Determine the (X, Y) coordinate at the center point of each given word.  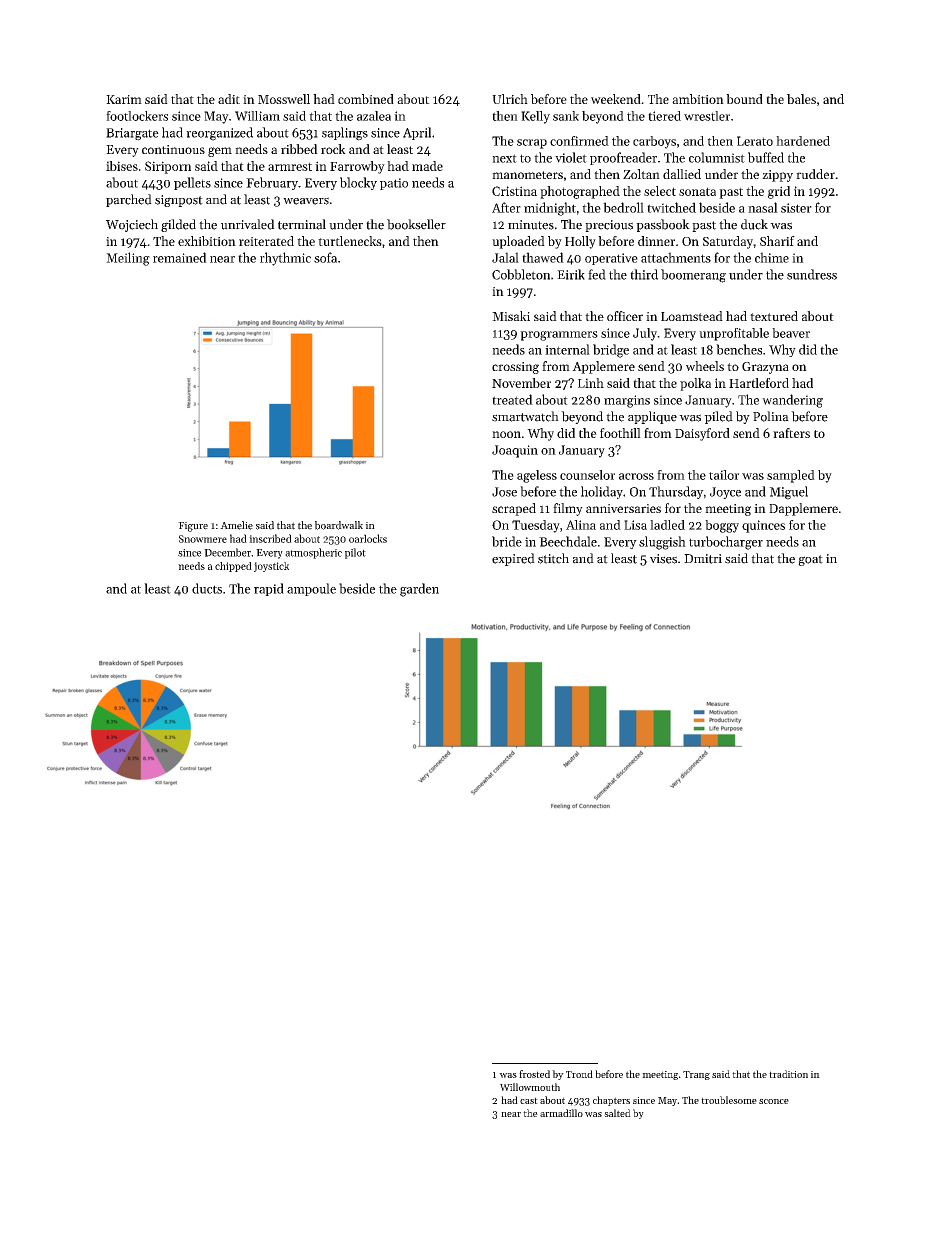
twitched (671, 207)
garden (419, 590)
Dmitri (703, 559)
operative (611, 259)
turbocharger (726, 543)
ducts (207, 588)
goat (810, 560)
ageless (537, 476)
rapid (269, 589)
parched (129, 200)
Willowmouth (530, 1087)
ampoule (311, 589)
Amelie (236, 525)
